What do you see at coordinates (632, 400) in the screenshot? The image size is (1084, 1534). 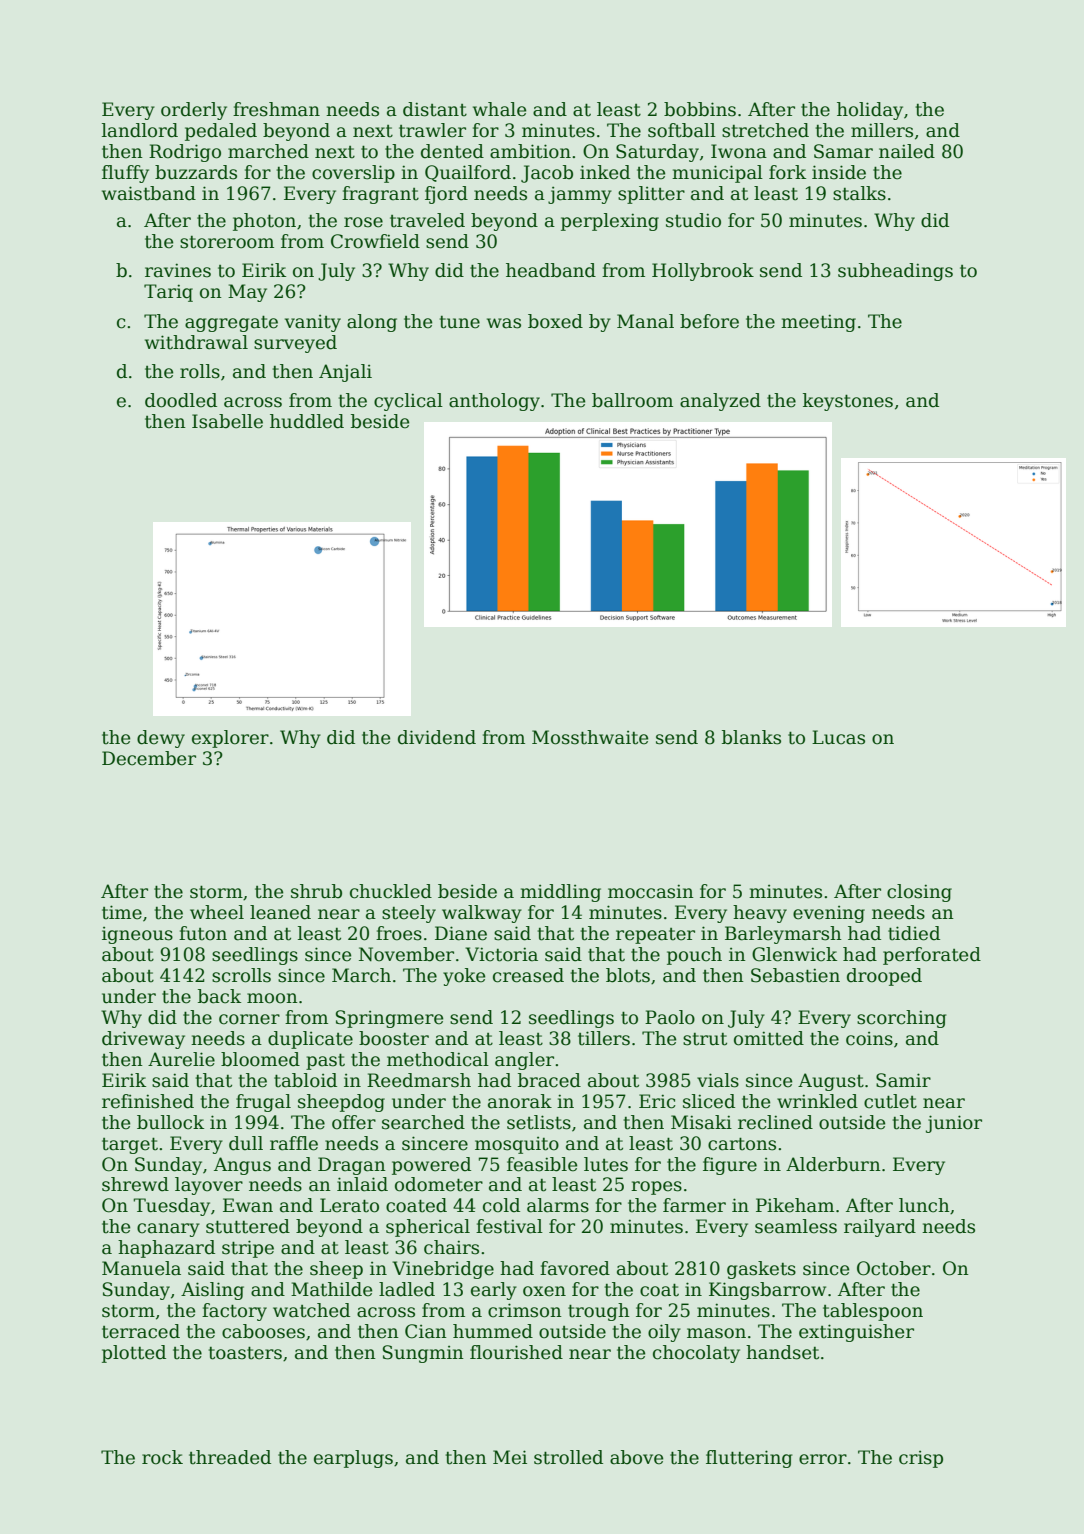 I see `ballroom` at bounding box center [632, 400].
